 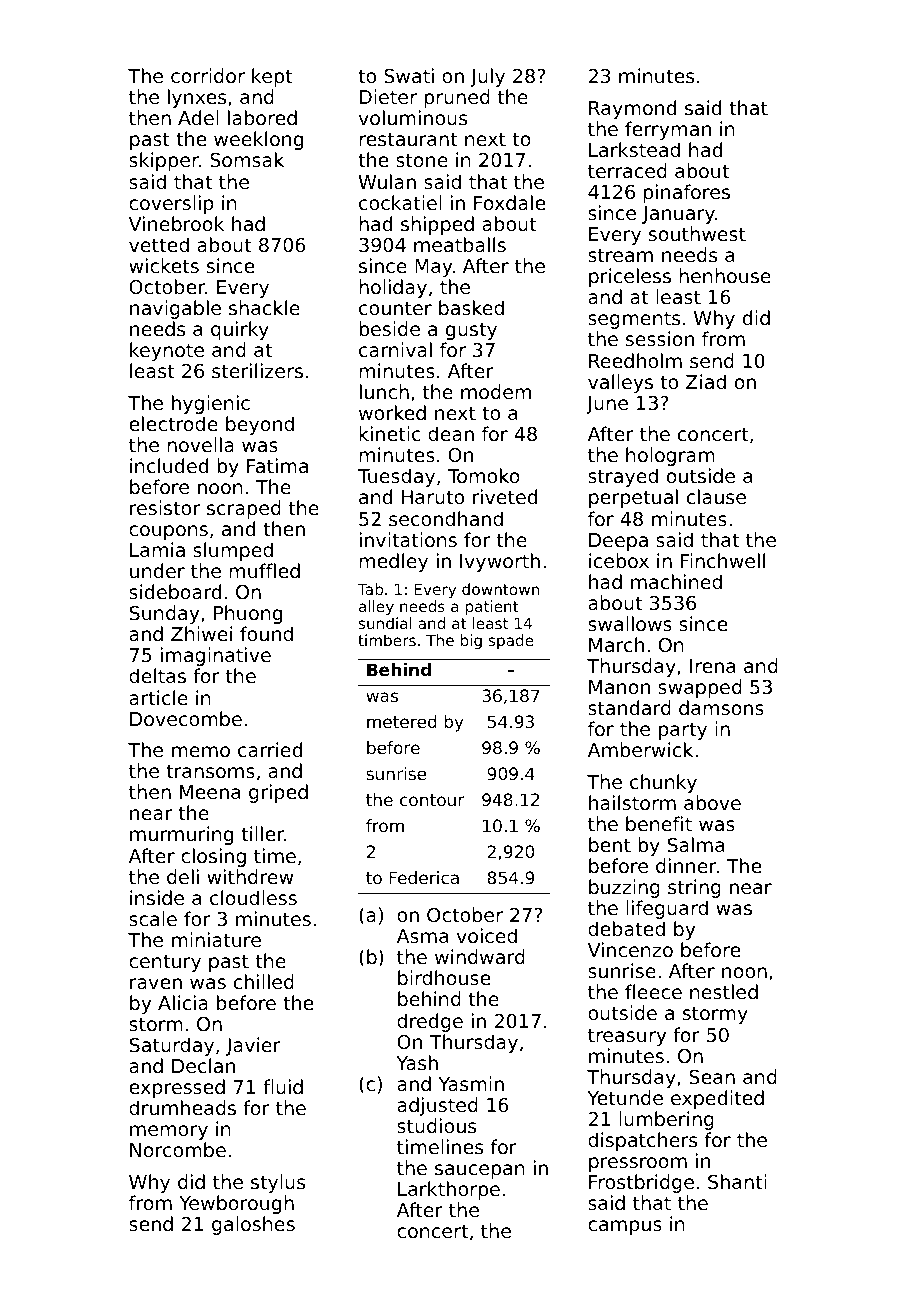 I want to click on galoshes, so click(x=253, y=1225).
